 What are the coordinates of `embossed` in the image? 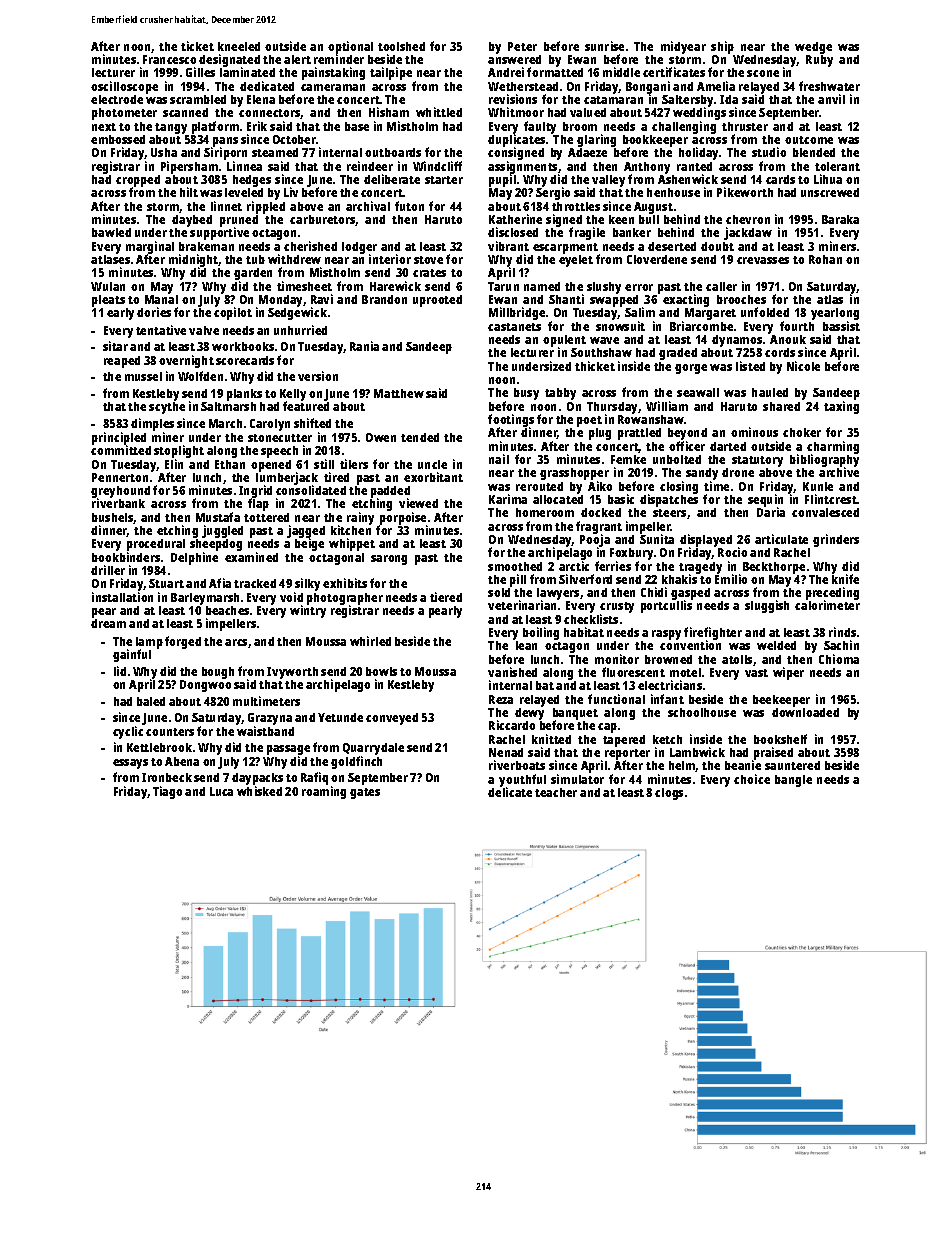 It's located at (118, 139).
